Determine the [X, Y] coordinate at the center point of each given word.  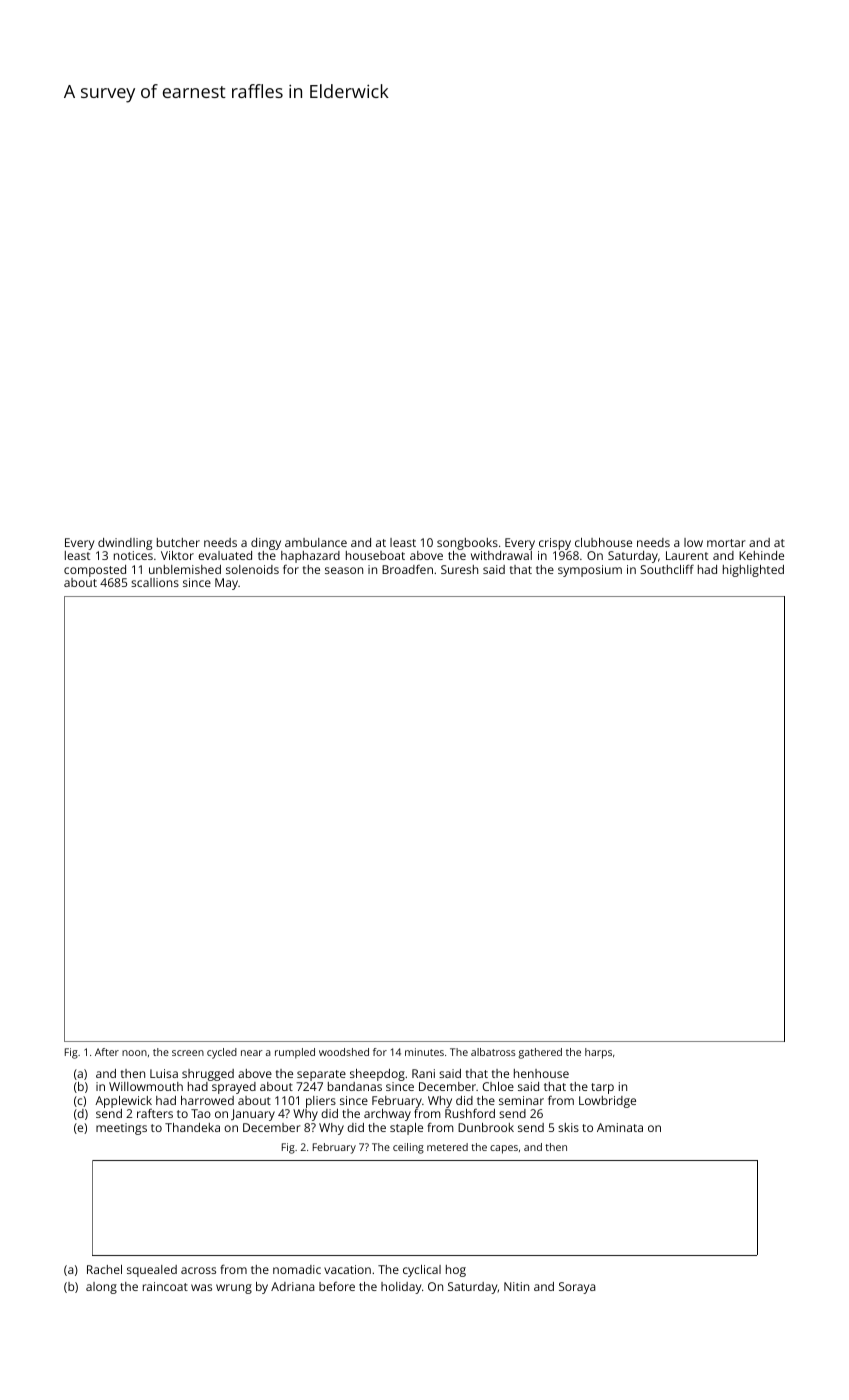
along [101, 1288]
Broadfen [407, 569]
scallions [155, 582]
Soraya [577, 1288]
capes [504, 1149]
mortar [726, 543]
